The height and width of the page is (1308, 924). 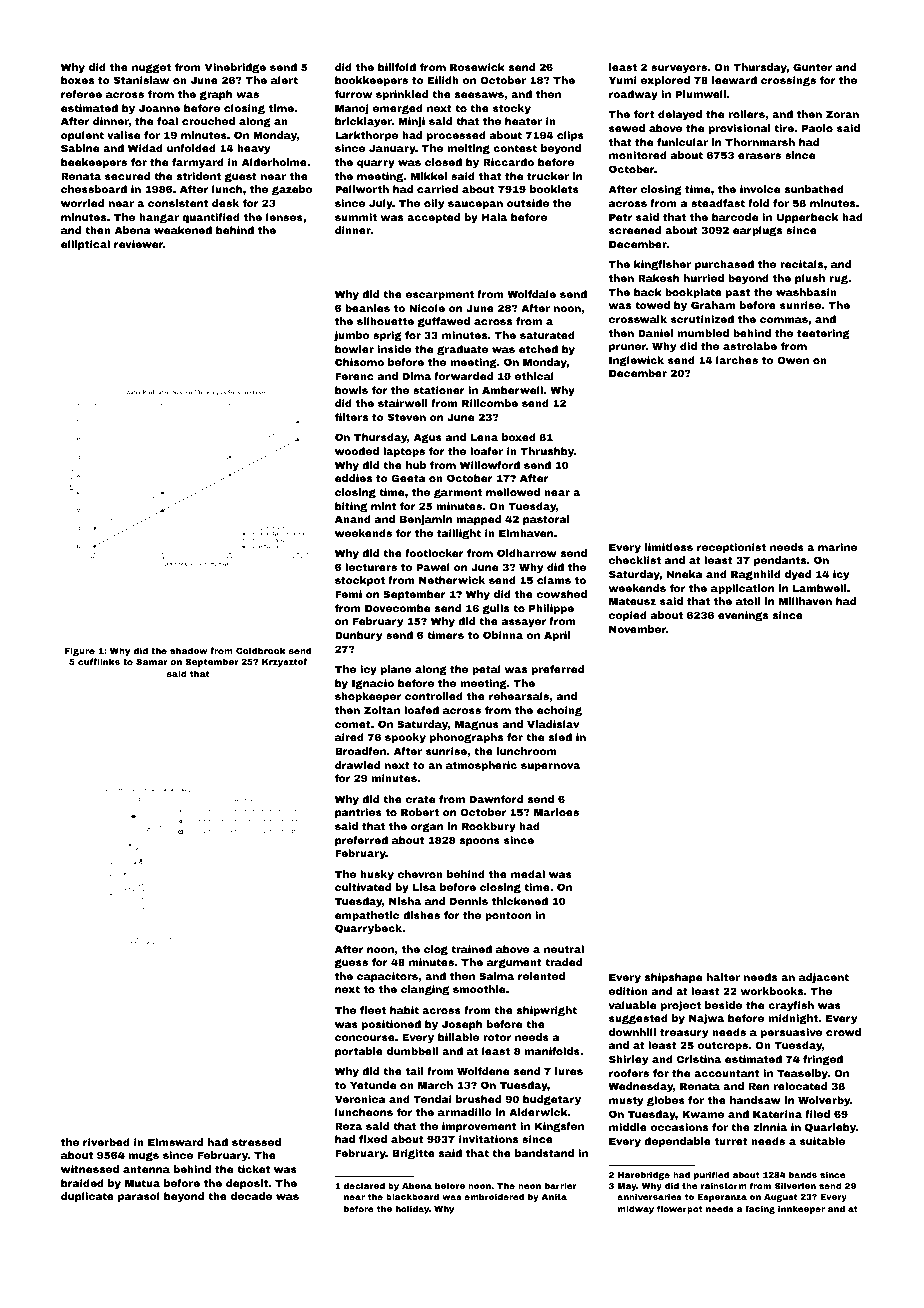 What do you see at coordinates (669, 547) in the page?
I see `limitless` at bounding box center [669, 547].
